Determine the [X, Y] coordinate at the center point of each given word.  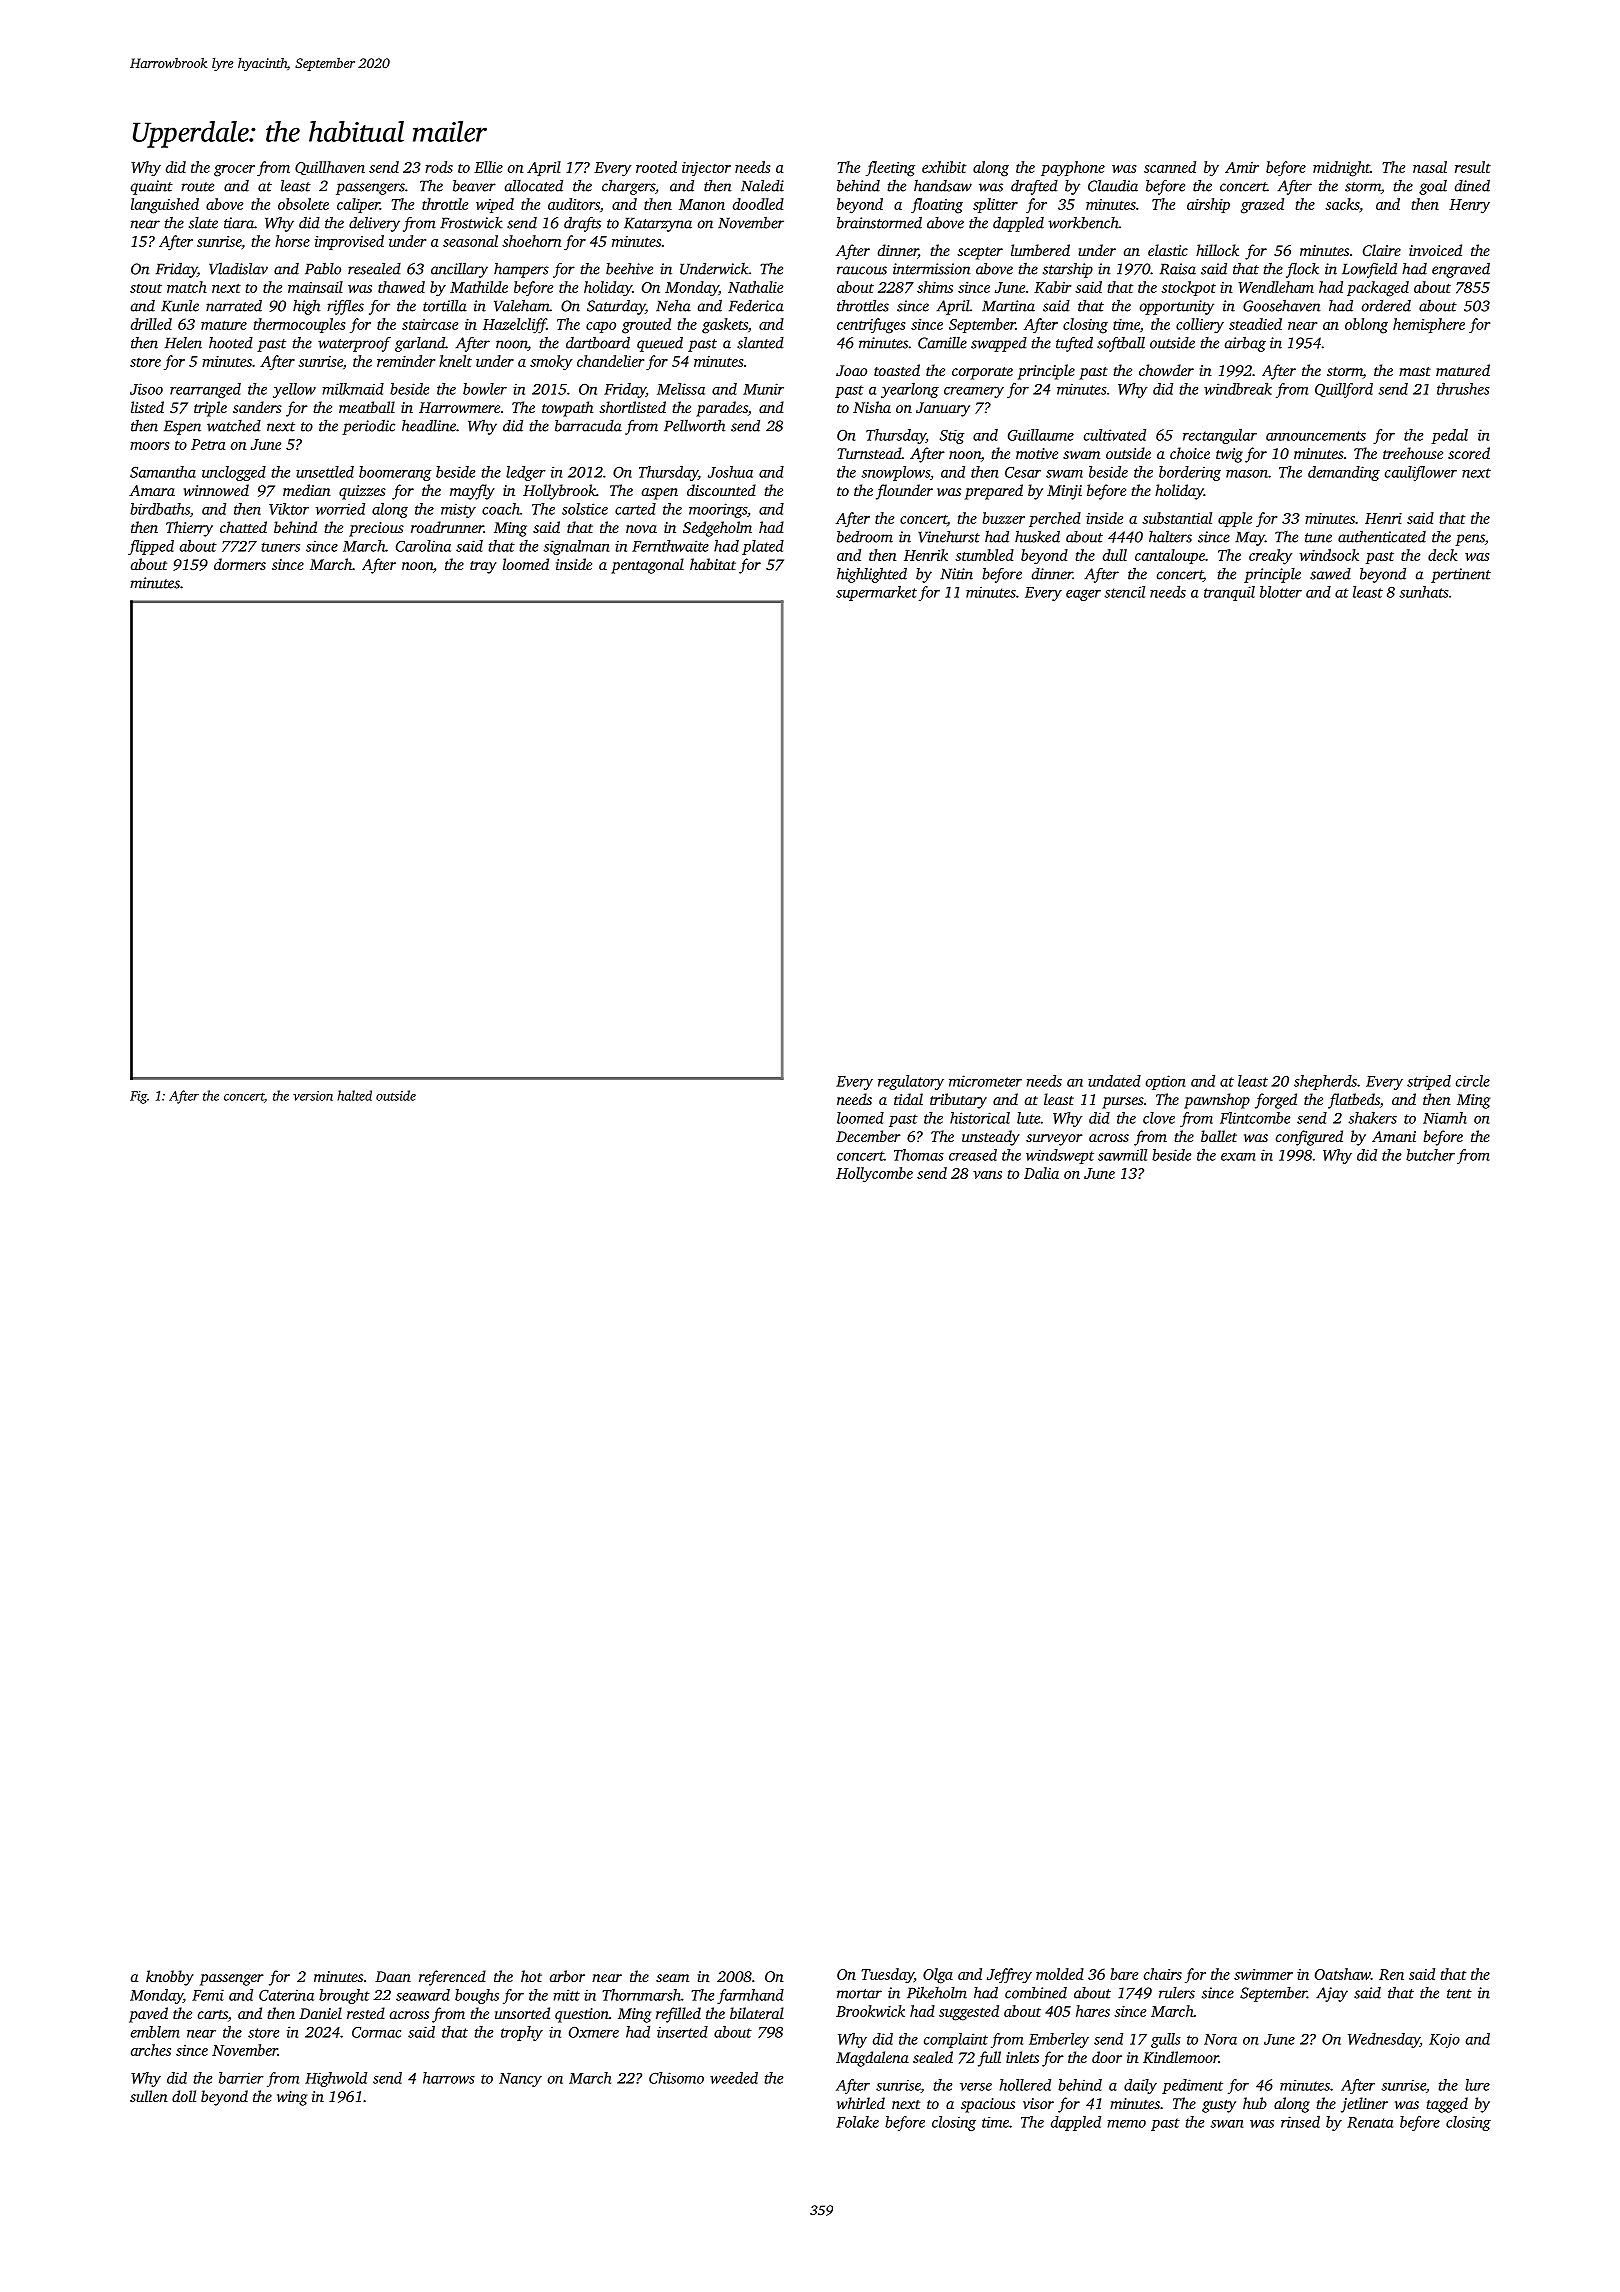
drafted [1034, 187]
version [313, 1096]
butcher [1430, 1155]
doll [184, 2096]
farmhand [750, 1996]
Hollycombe [874, 1175]
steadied [1255, 324]
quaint [152, 187]
